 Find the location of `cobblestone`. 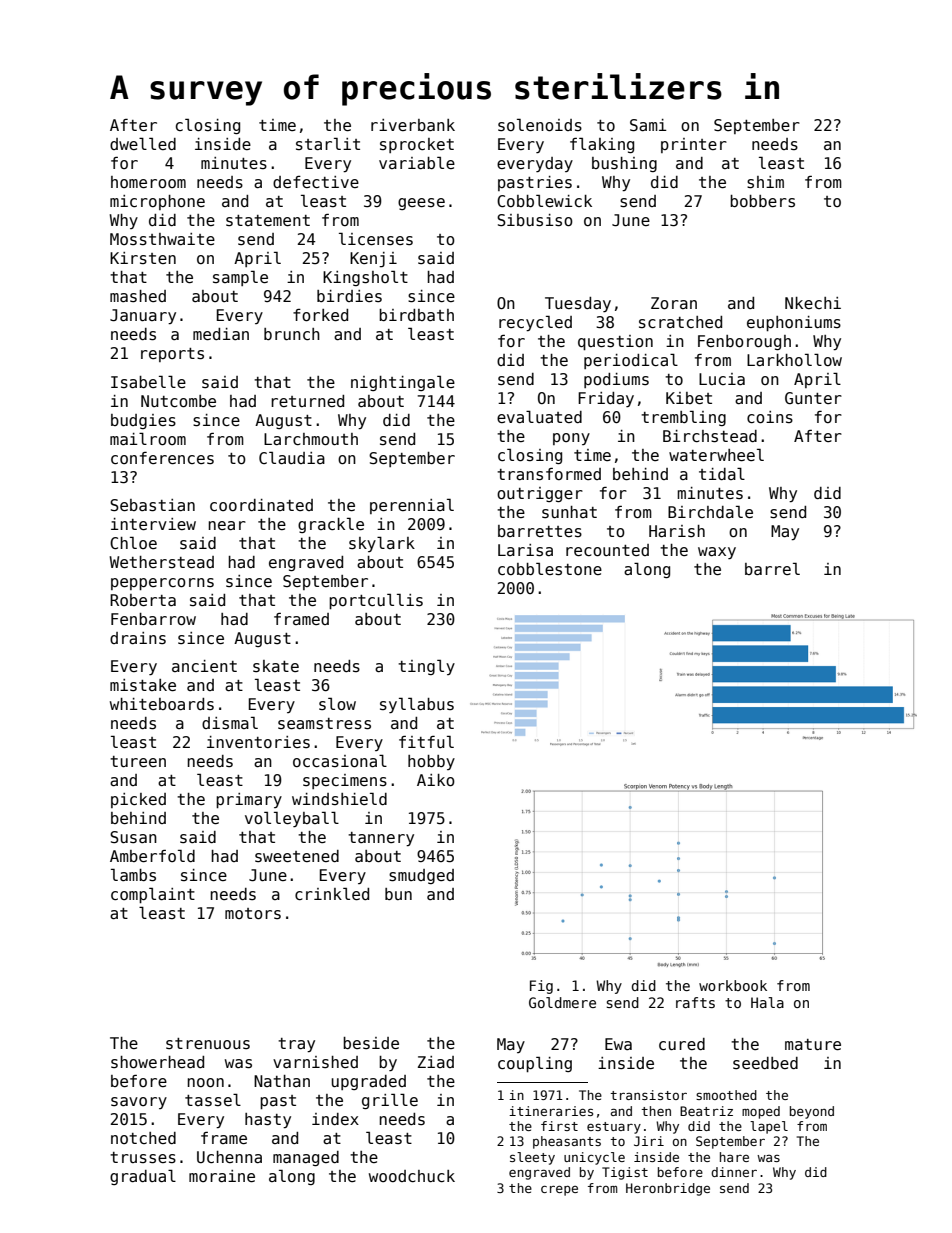

cobblestone is located at coordinates (550, 569).
